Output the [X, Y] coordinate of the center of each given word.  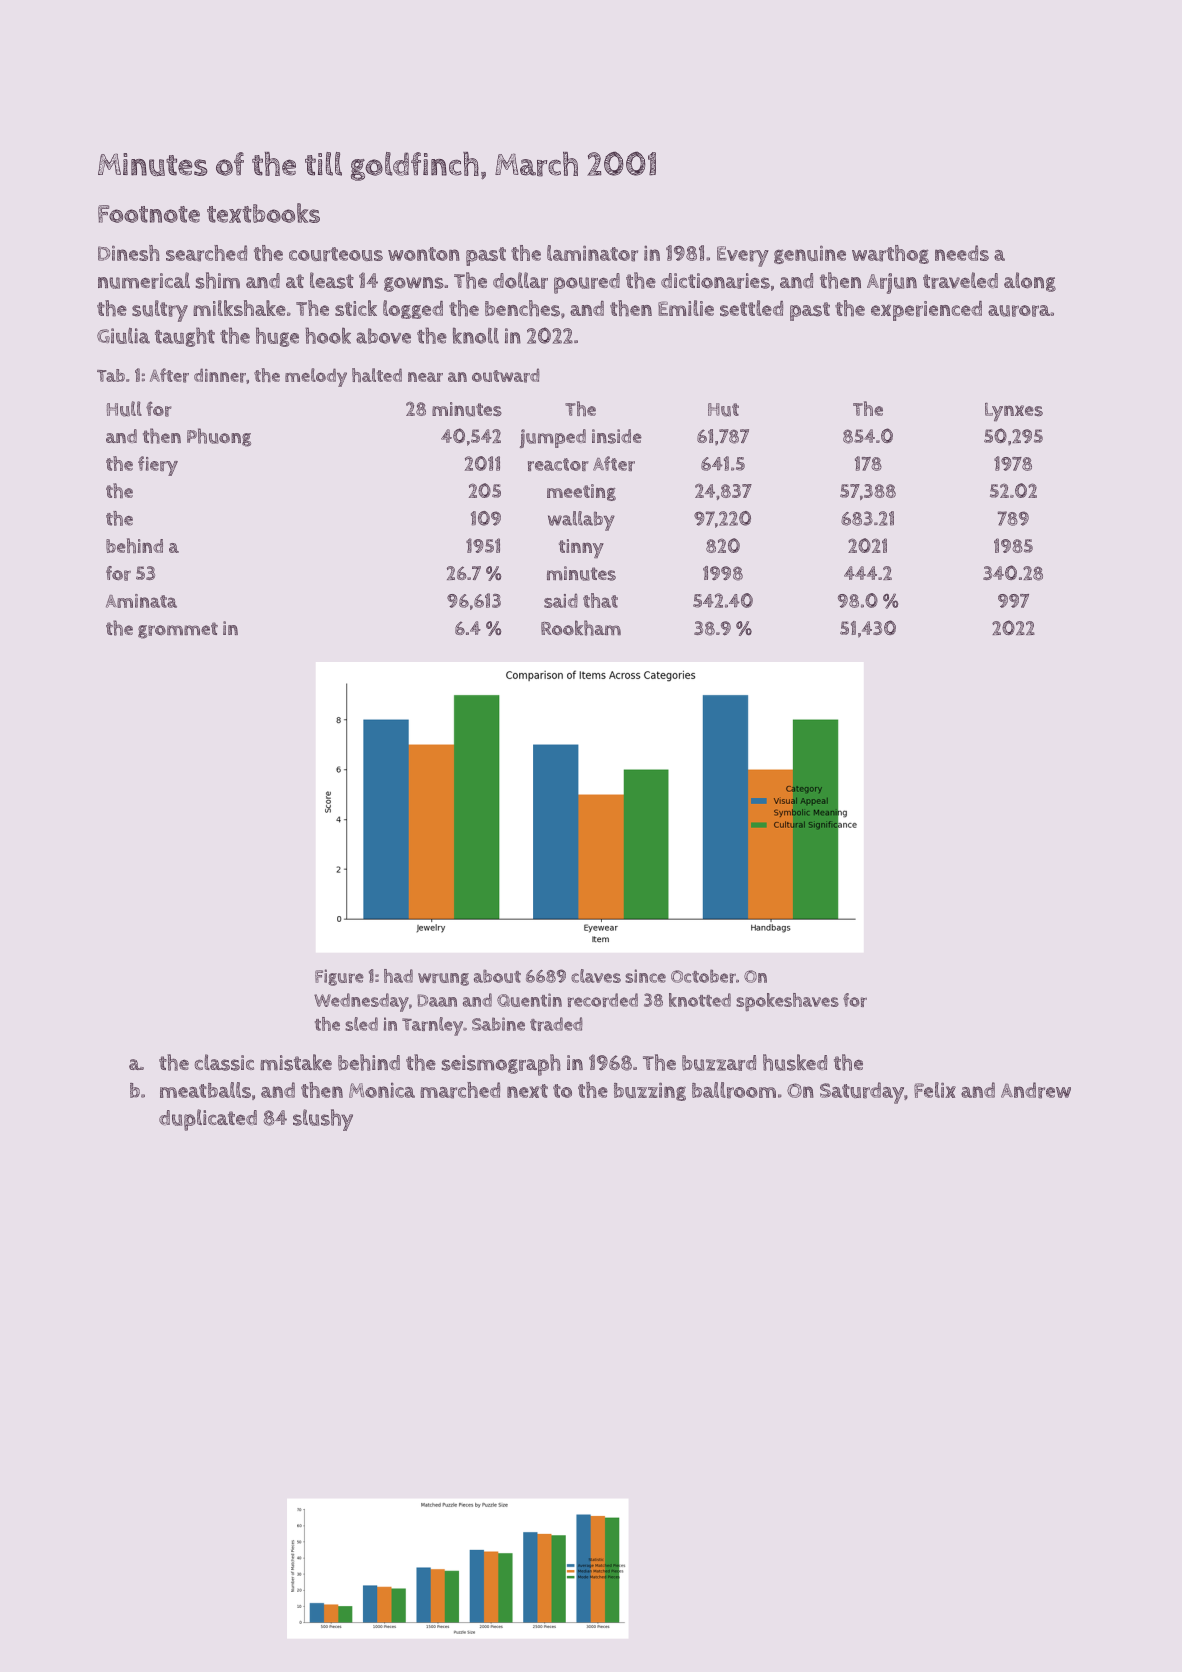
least [332, 280]
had [398, 976]
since [645, 976]
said [561, 600]
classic [224, 1062]
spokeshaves [787, 1002]
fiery [158, 466]
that [600, 600]
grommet [178, 630]
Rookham [581, 628]
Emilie [686, 308]
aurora [1019, 311]
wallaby [581, 521]
